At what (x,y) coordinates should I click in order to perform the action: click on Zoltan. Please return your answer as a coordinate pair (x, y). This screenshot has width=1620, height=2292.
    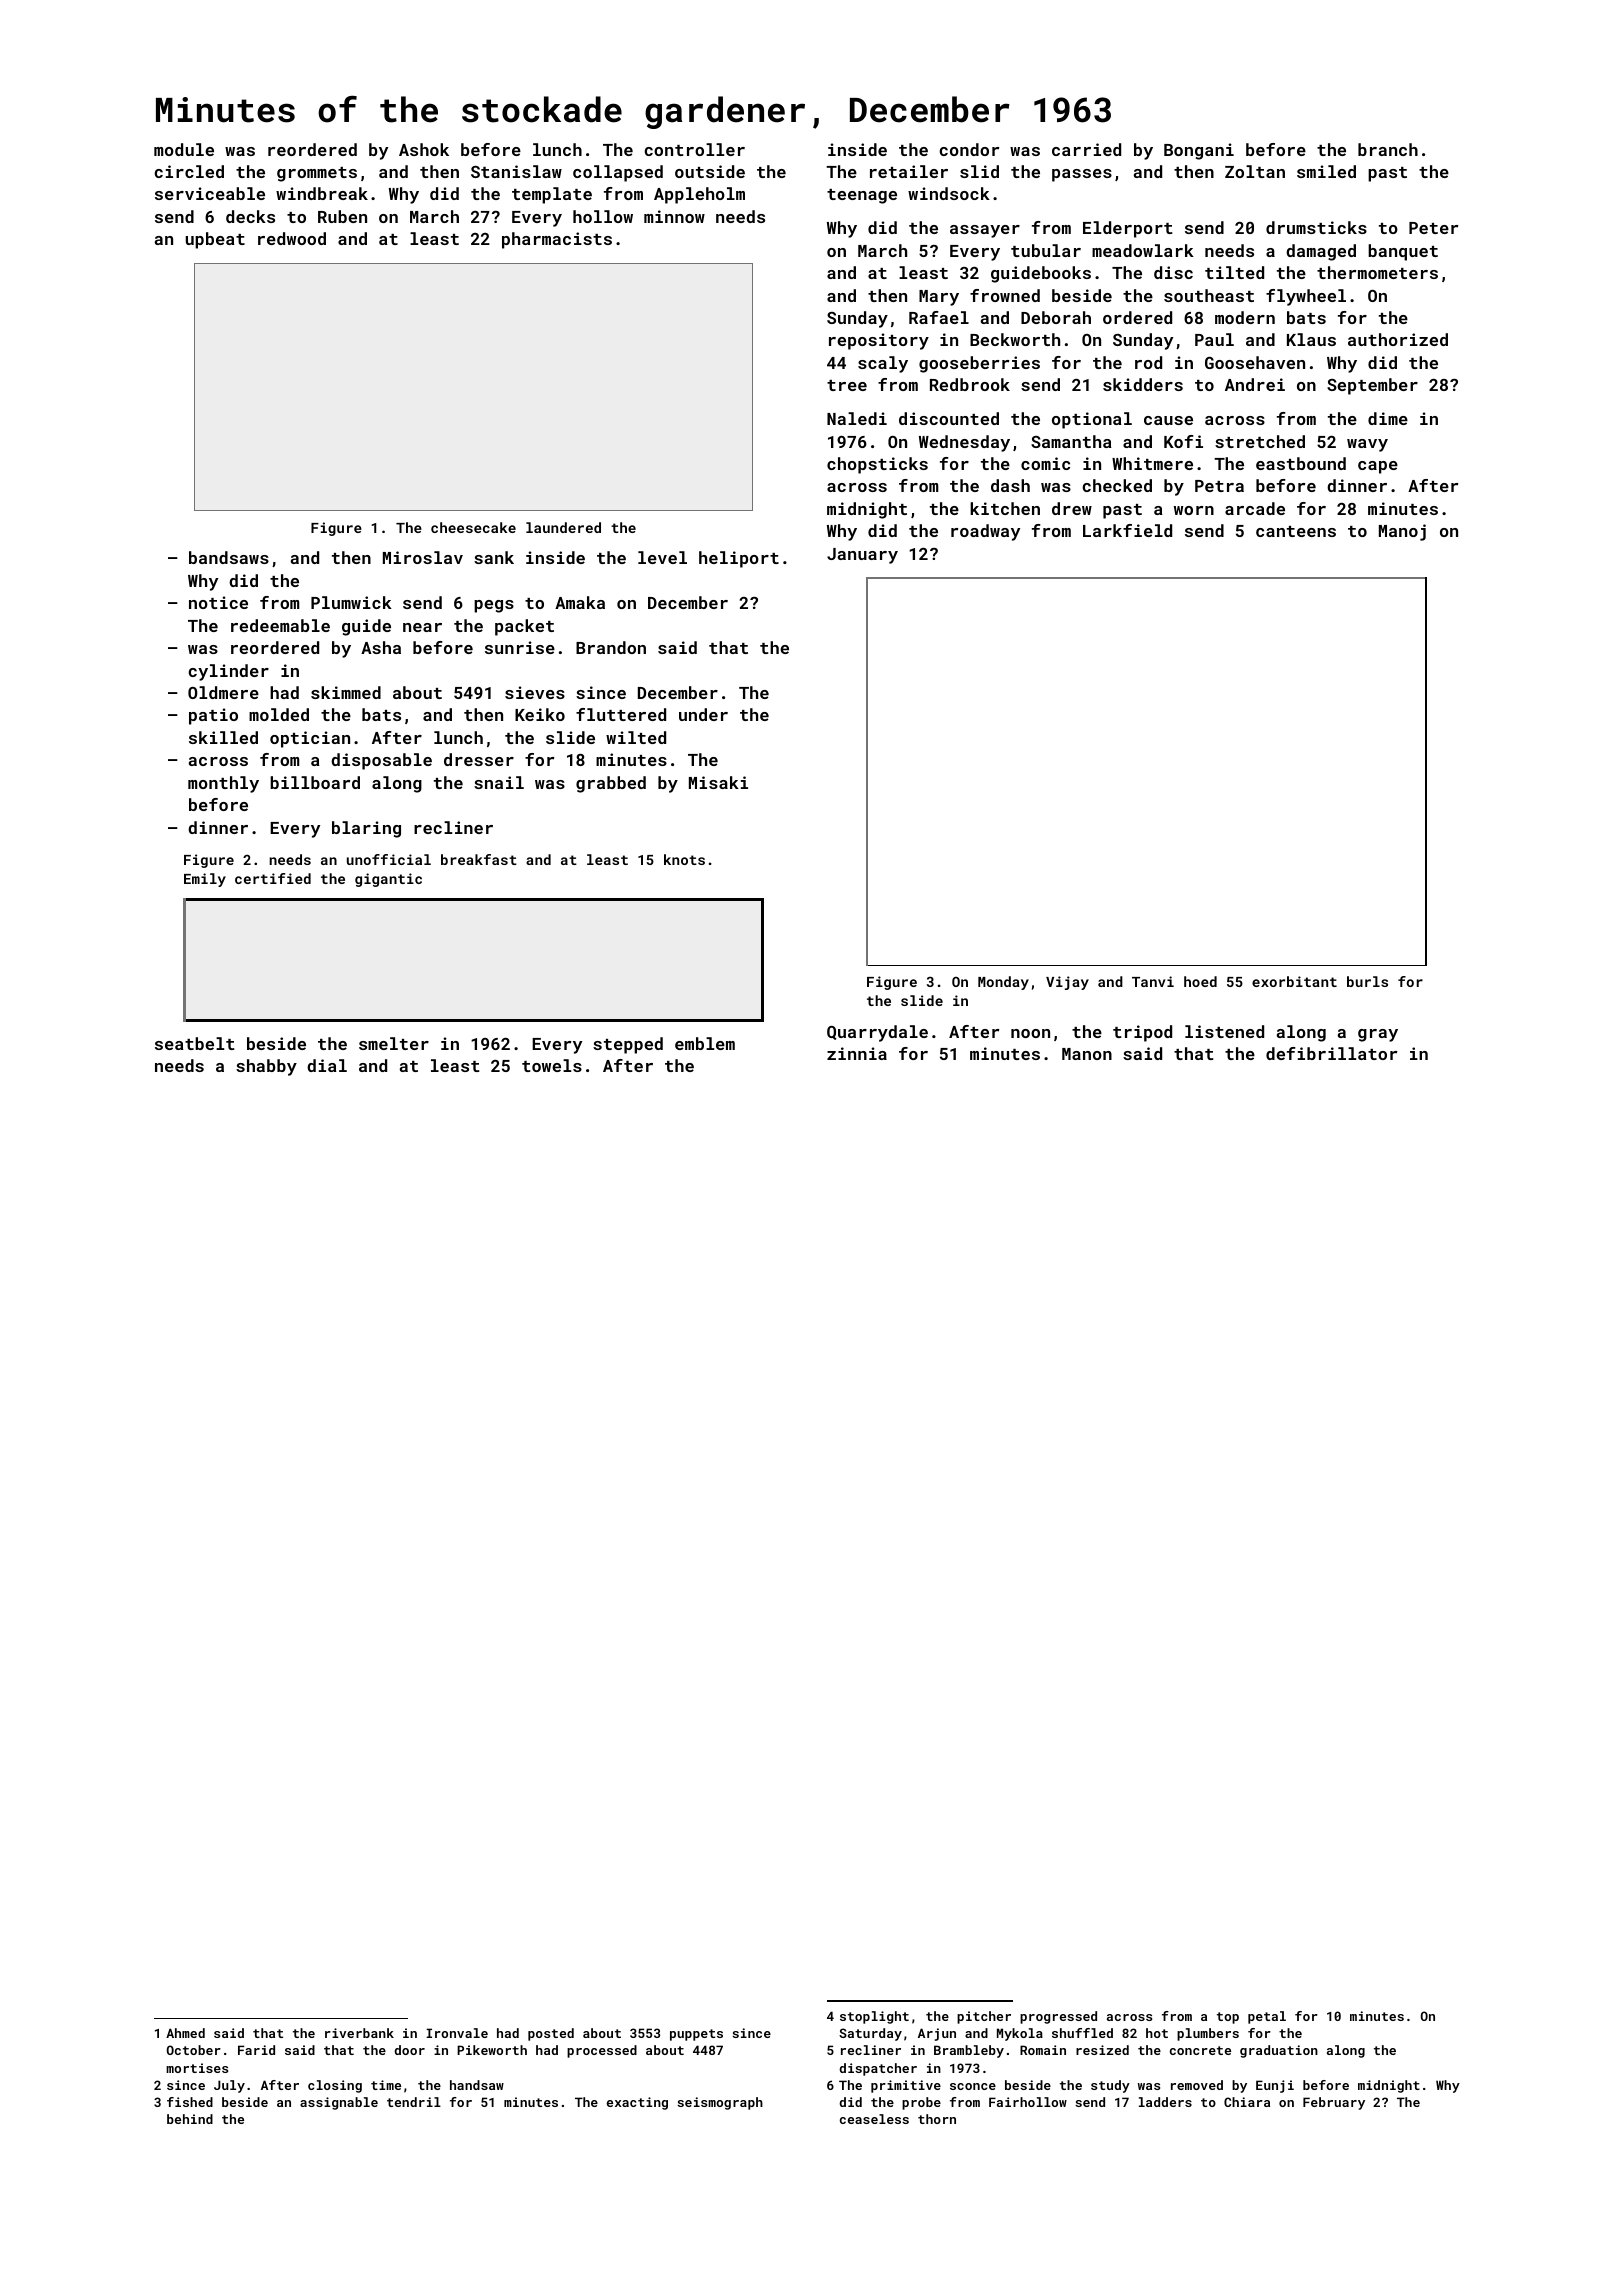
    Looking at the image, I should click on (1255, 171).
